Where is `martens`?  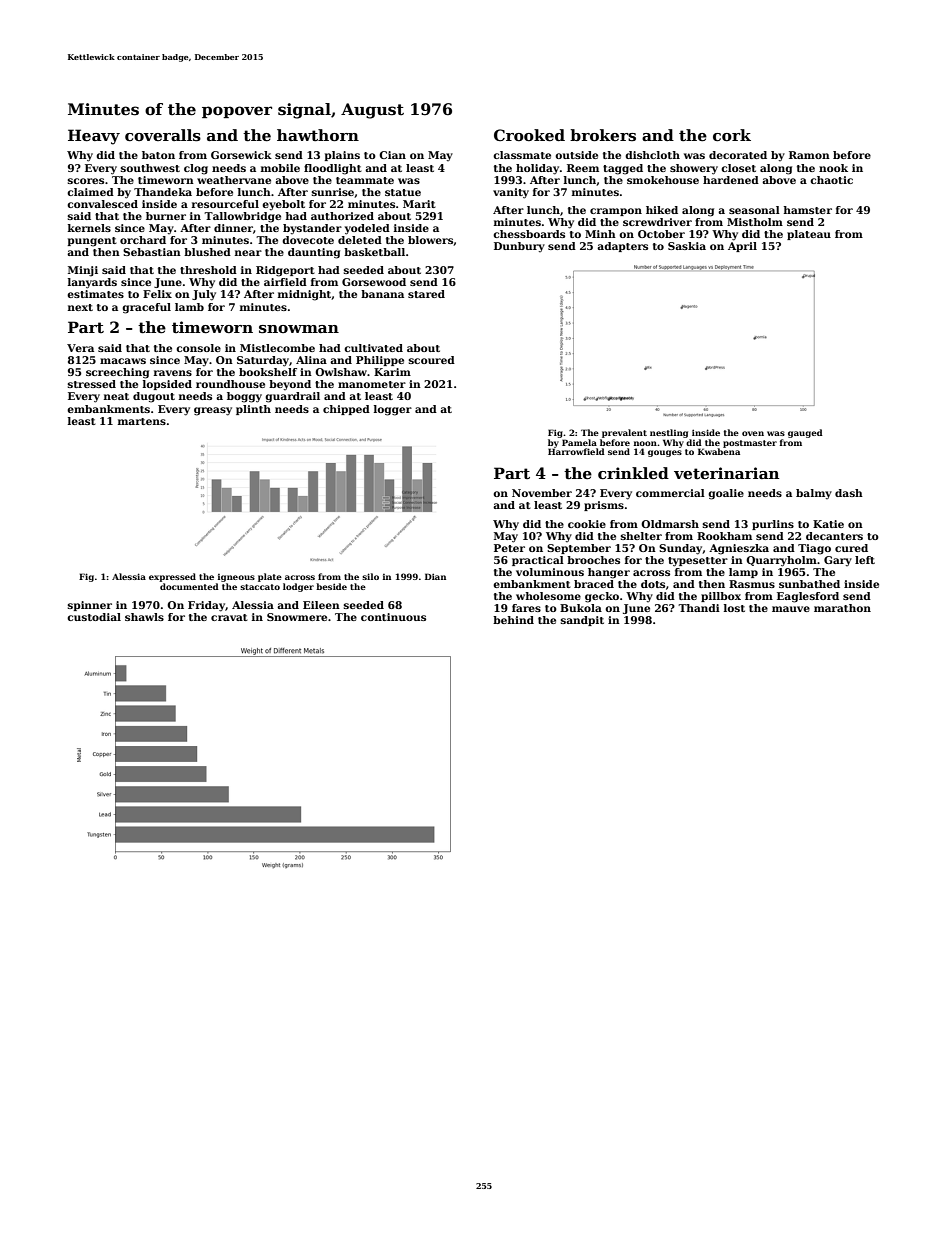
martens is located at coordinates (142, 421).
